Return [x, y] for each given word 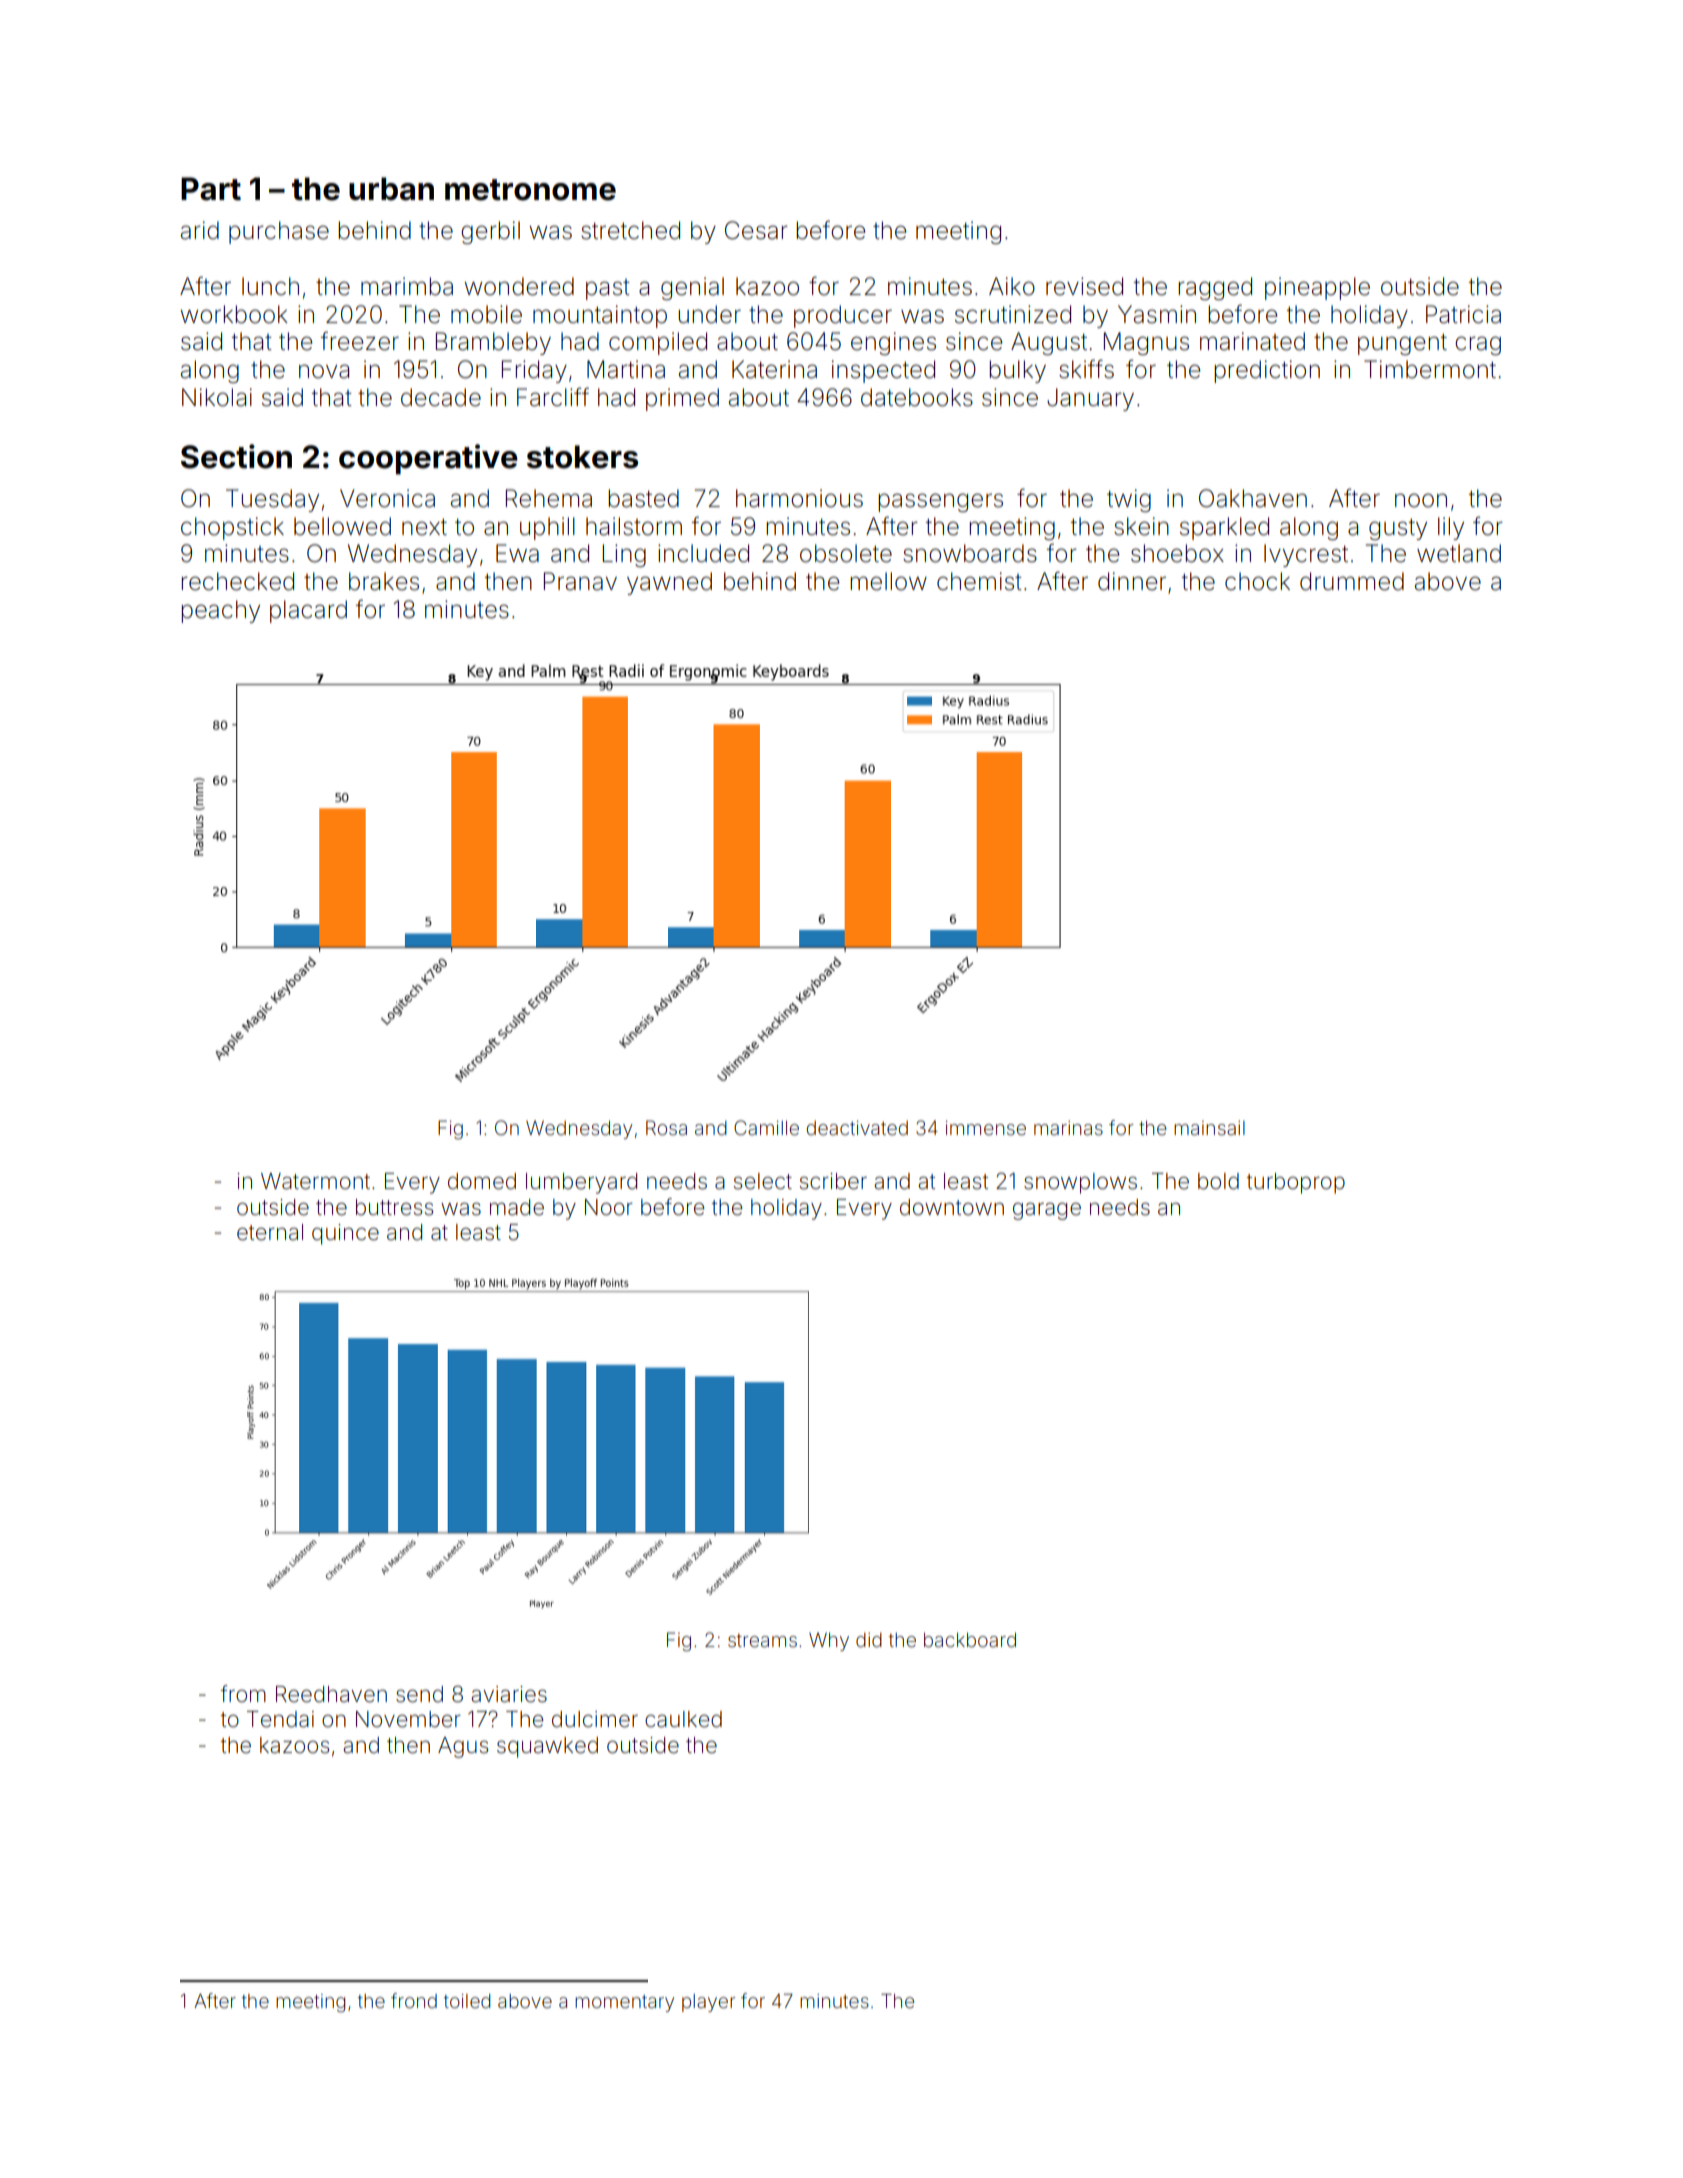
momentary [624, 2003]
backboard [970, 1639]
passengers [940, 502]
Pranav [580, 581]
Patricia [1463, 314]
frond [414, 2000]
